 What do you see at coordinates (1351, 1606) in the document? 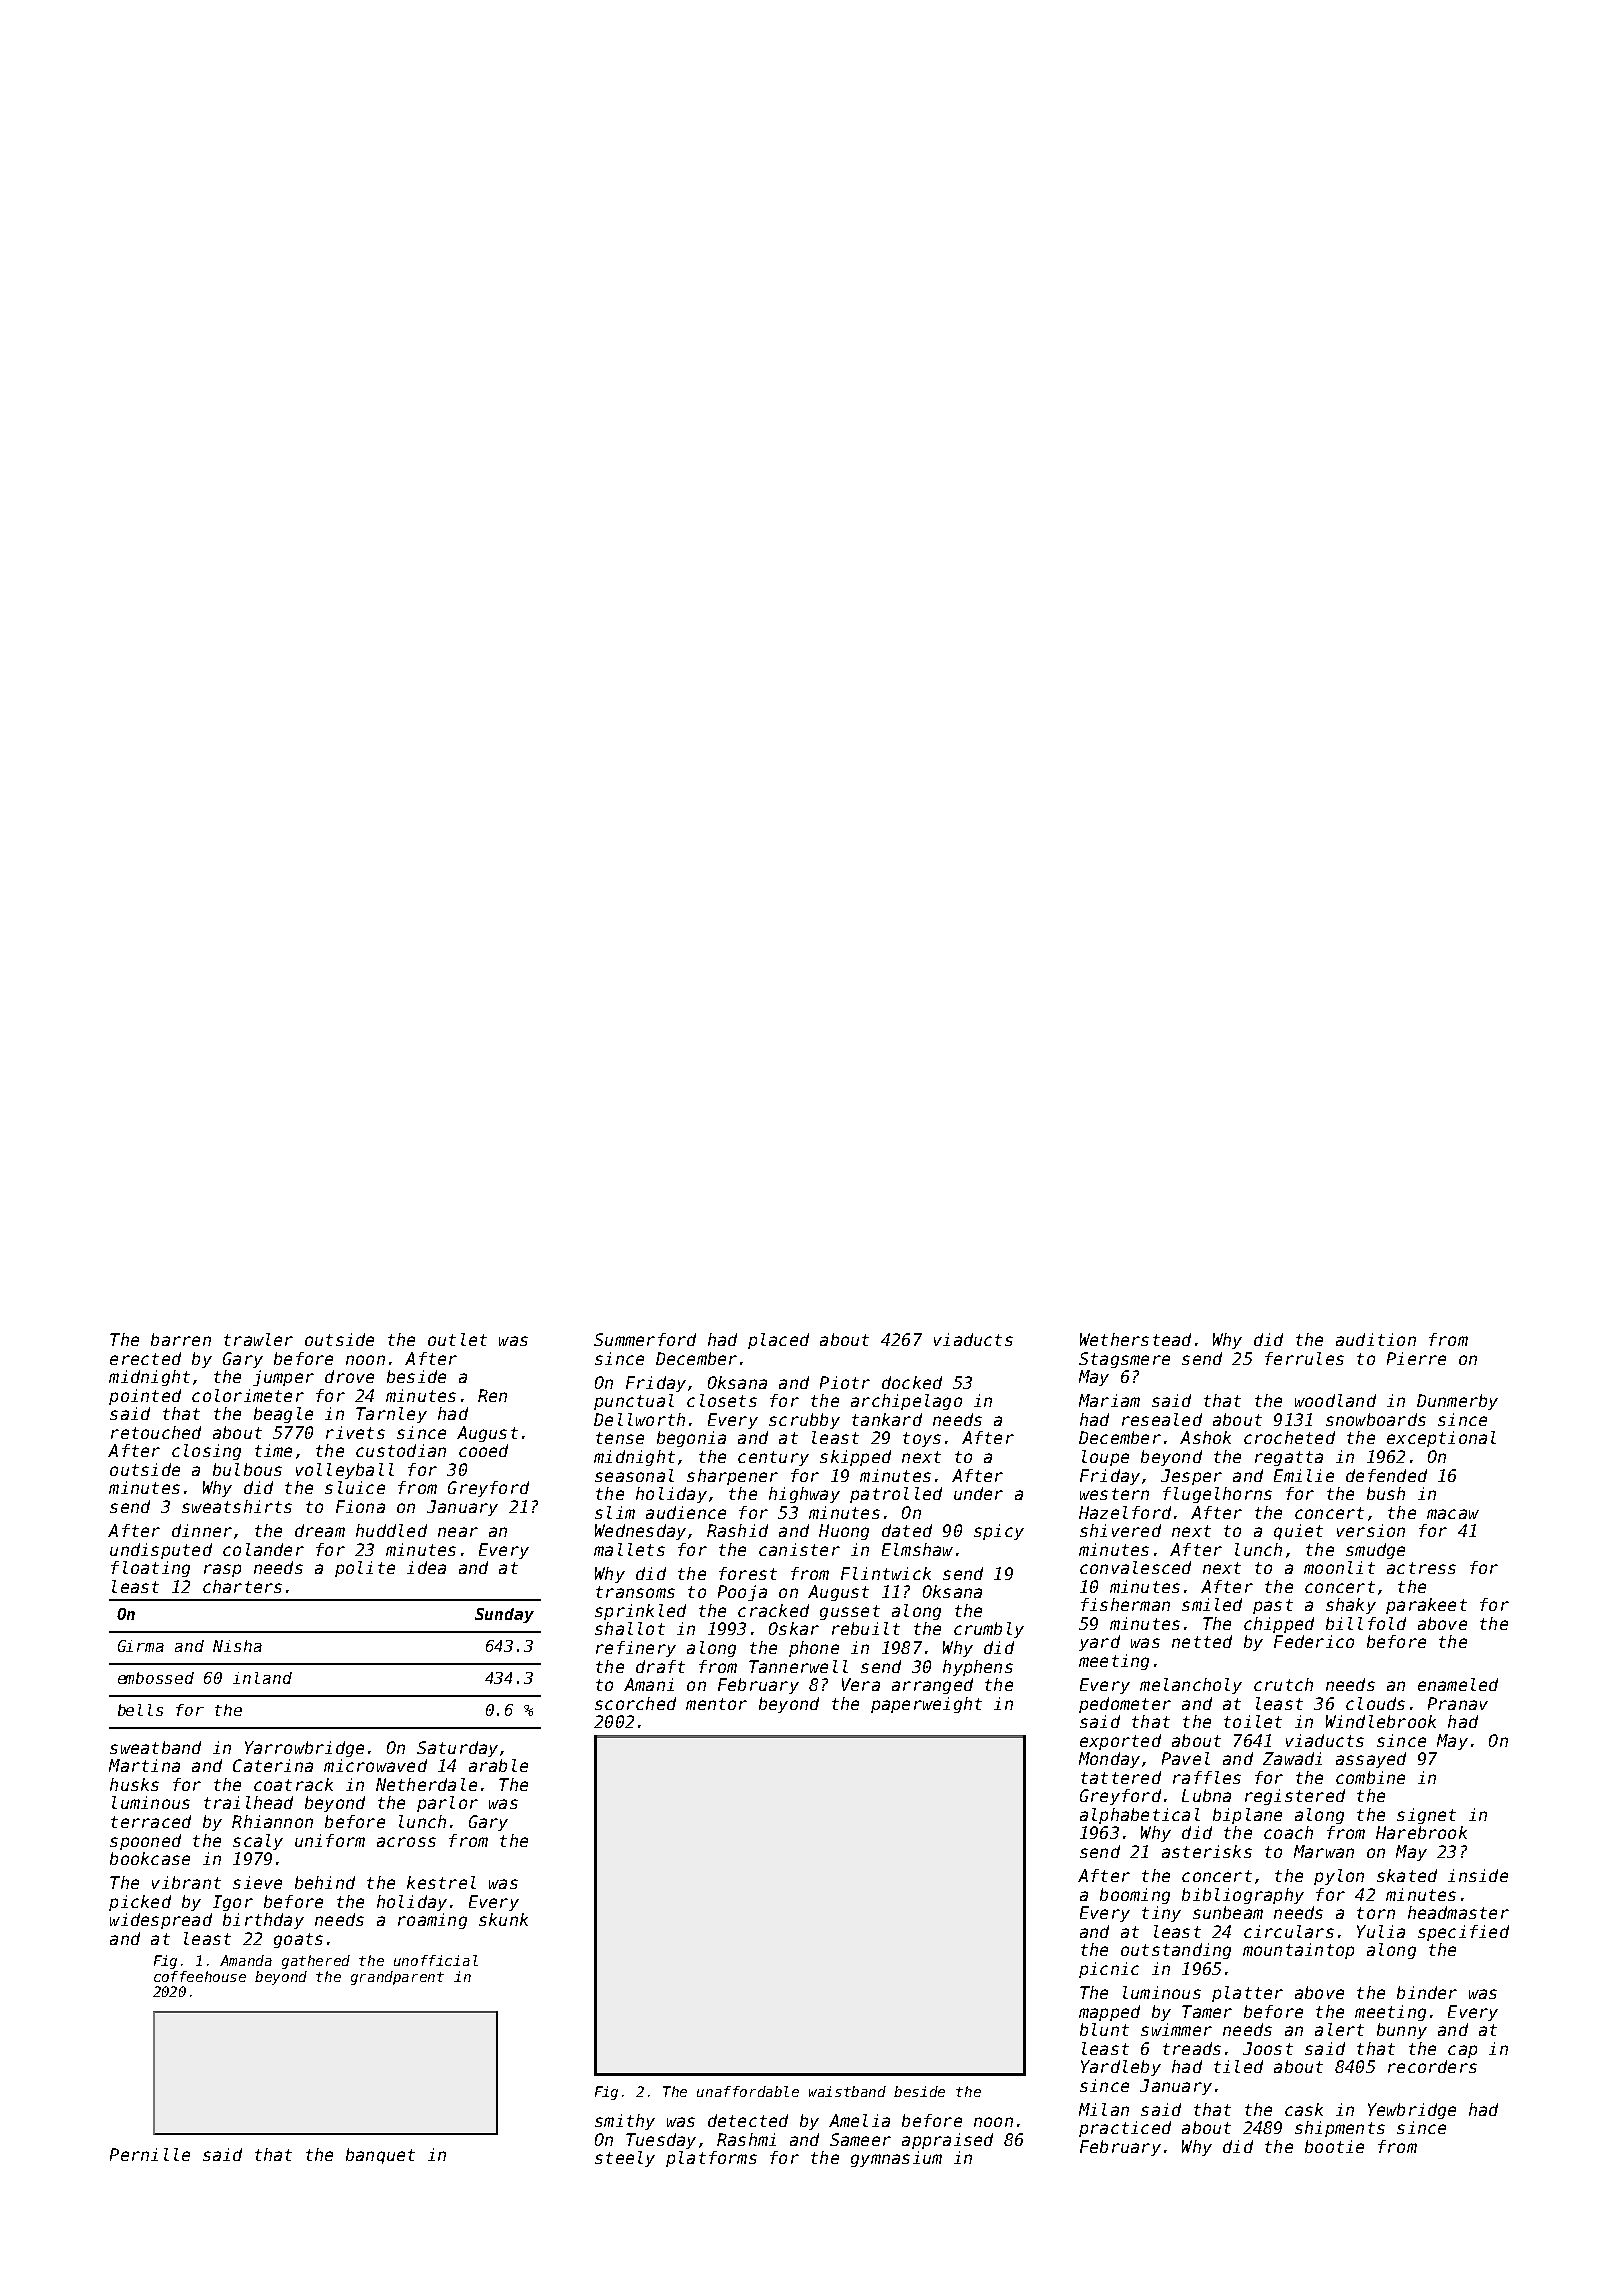
I see `shaky` at bounding box center [1351, 1606].
